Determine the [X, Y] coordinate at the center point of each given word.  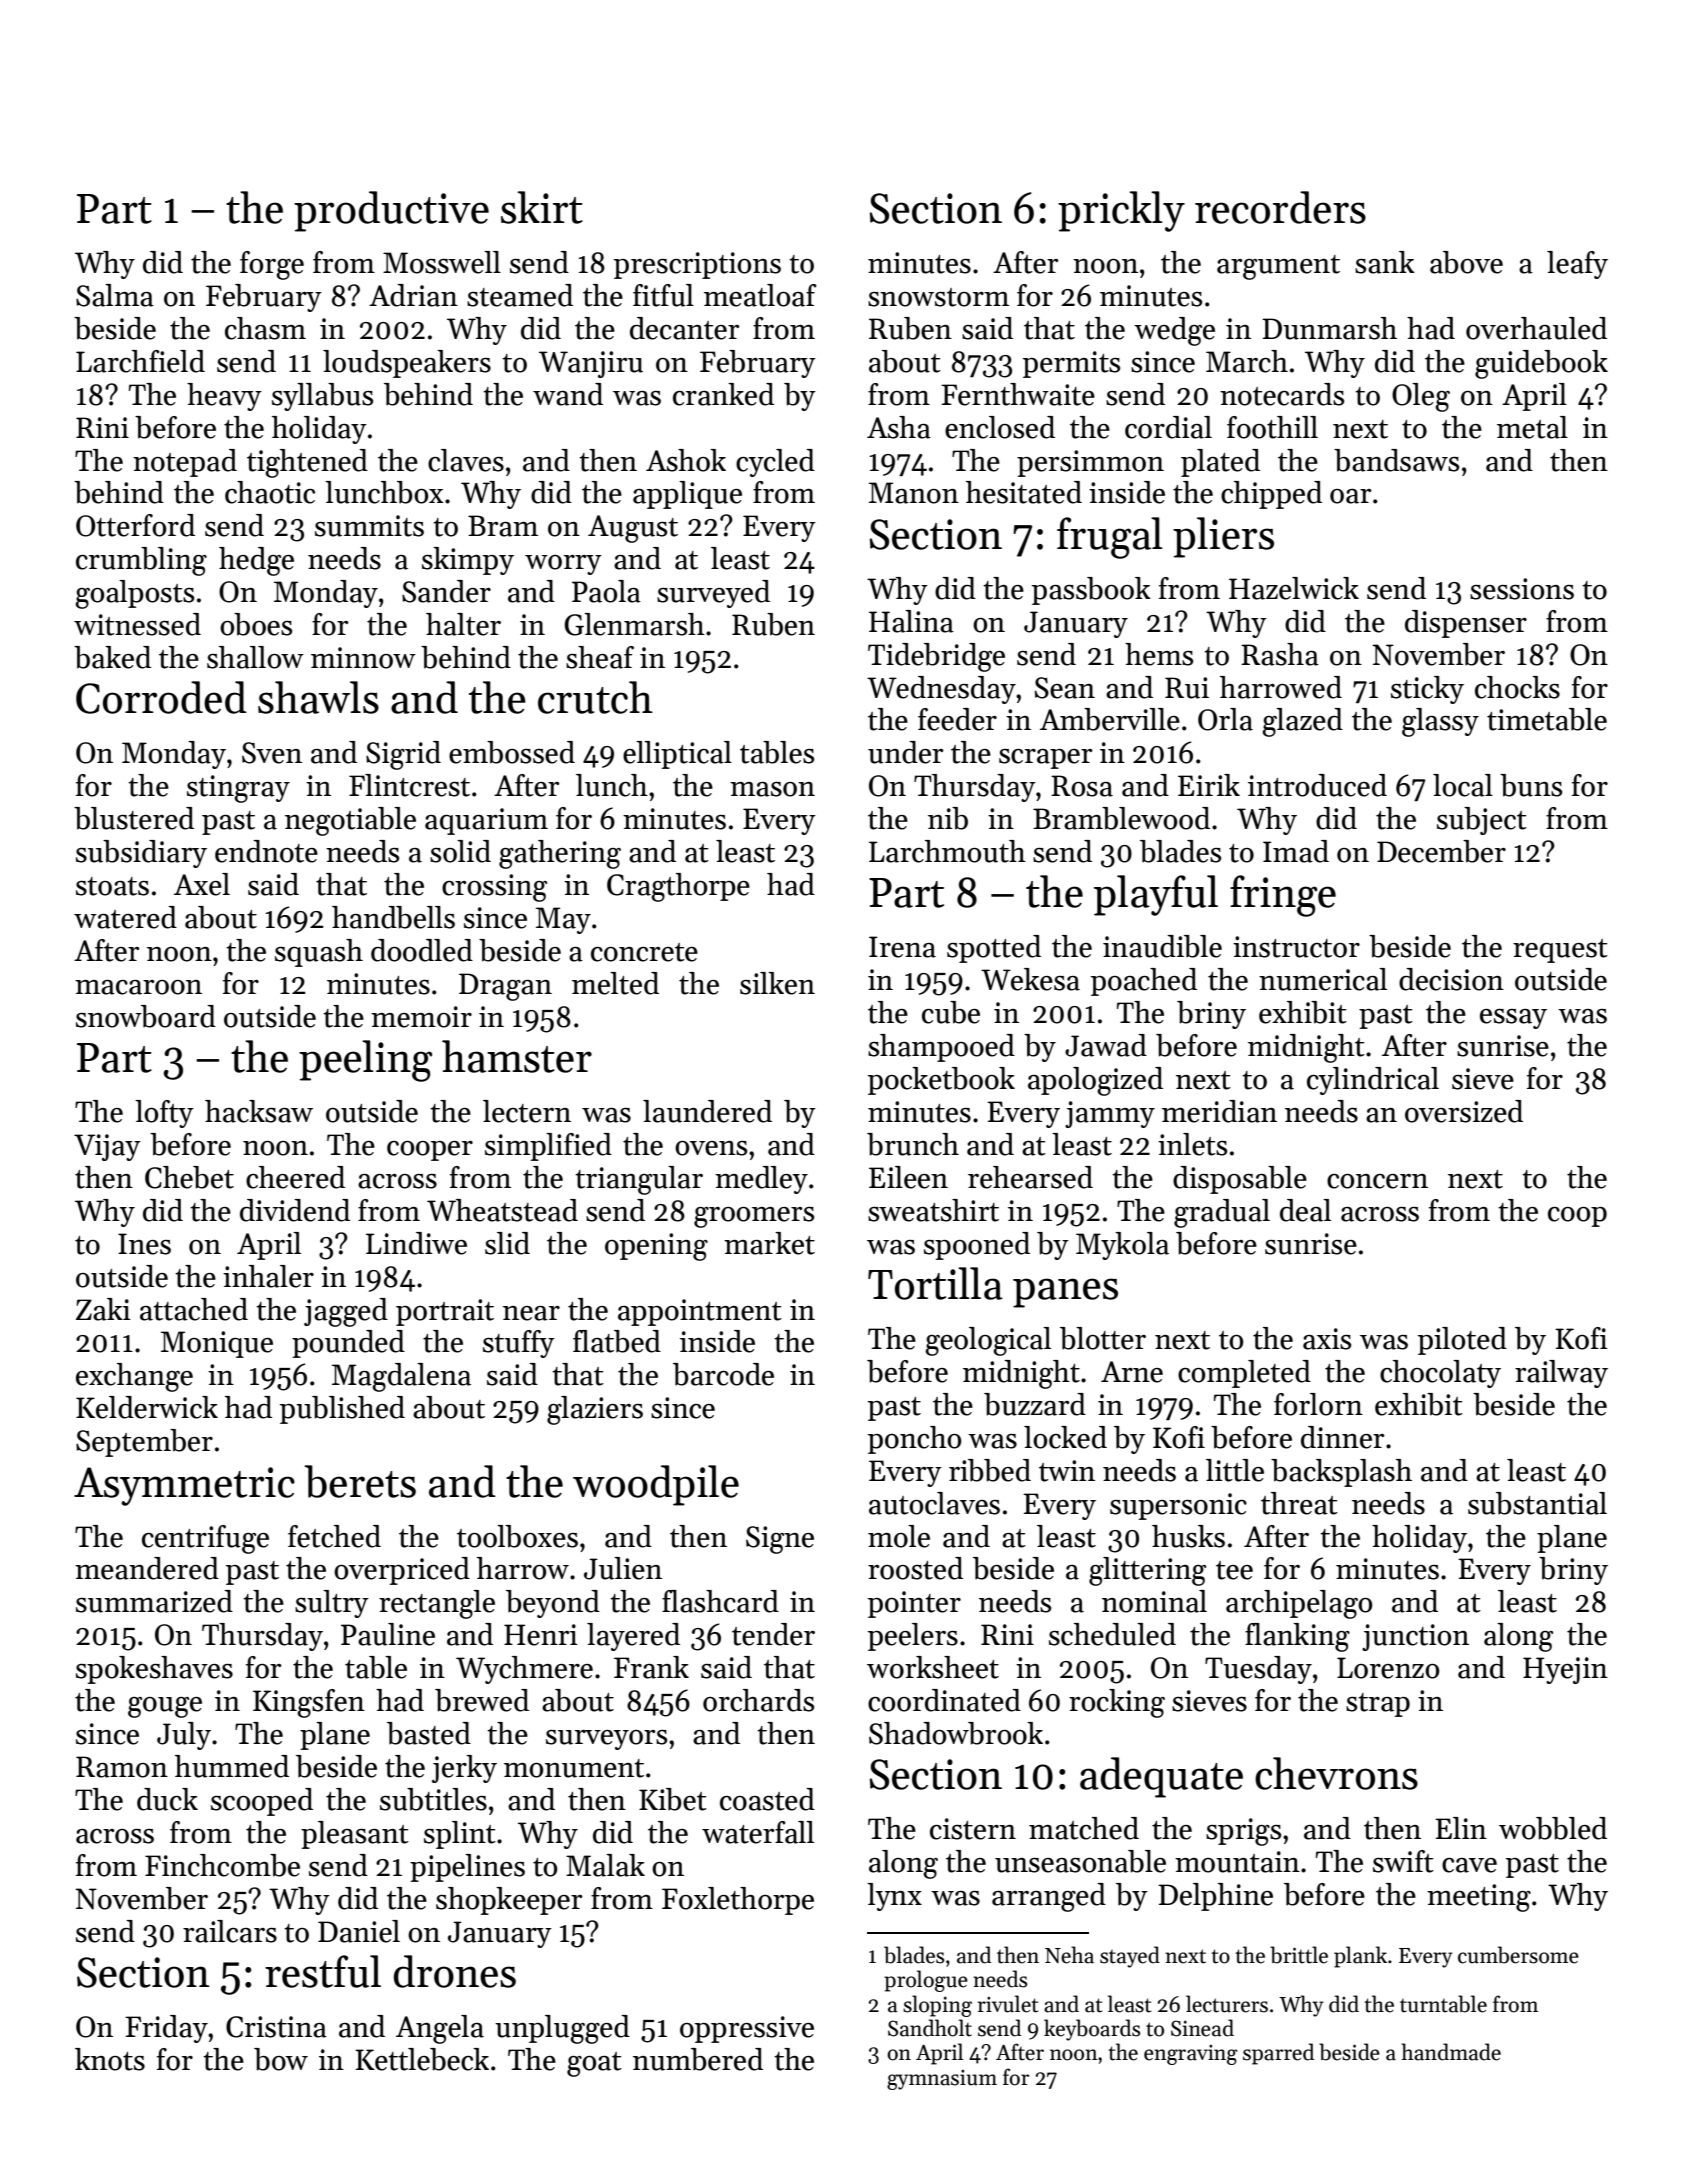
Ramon [122, 1767]
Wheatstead [502, 1210]
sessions [1522, 589]
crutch [595, 697]
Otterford [135, 525]
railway [1561, 1374]
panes [1065, 1293]
